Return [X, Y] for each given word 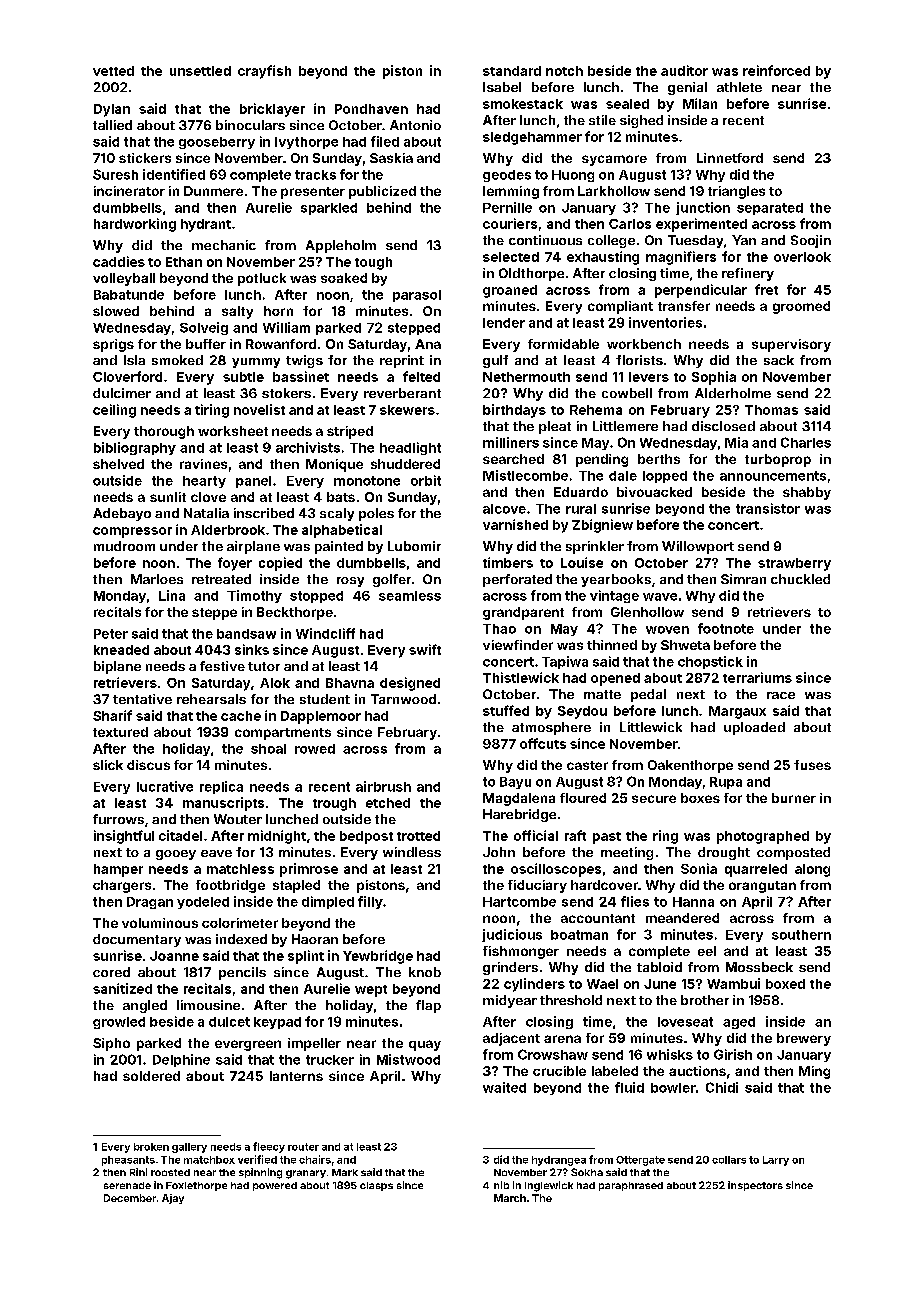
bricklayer [272, 110]
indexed [241, 939]
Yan [744, 240]
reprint [402, 361]
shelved [118, 464]
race [781, 695]
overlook [802, 257]
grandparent [523, 613]
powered [275, 1186]
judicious [512, 935]
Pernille [507, 207]
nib [501, 1185]
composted [793, 853]
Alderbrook [228, 530]
